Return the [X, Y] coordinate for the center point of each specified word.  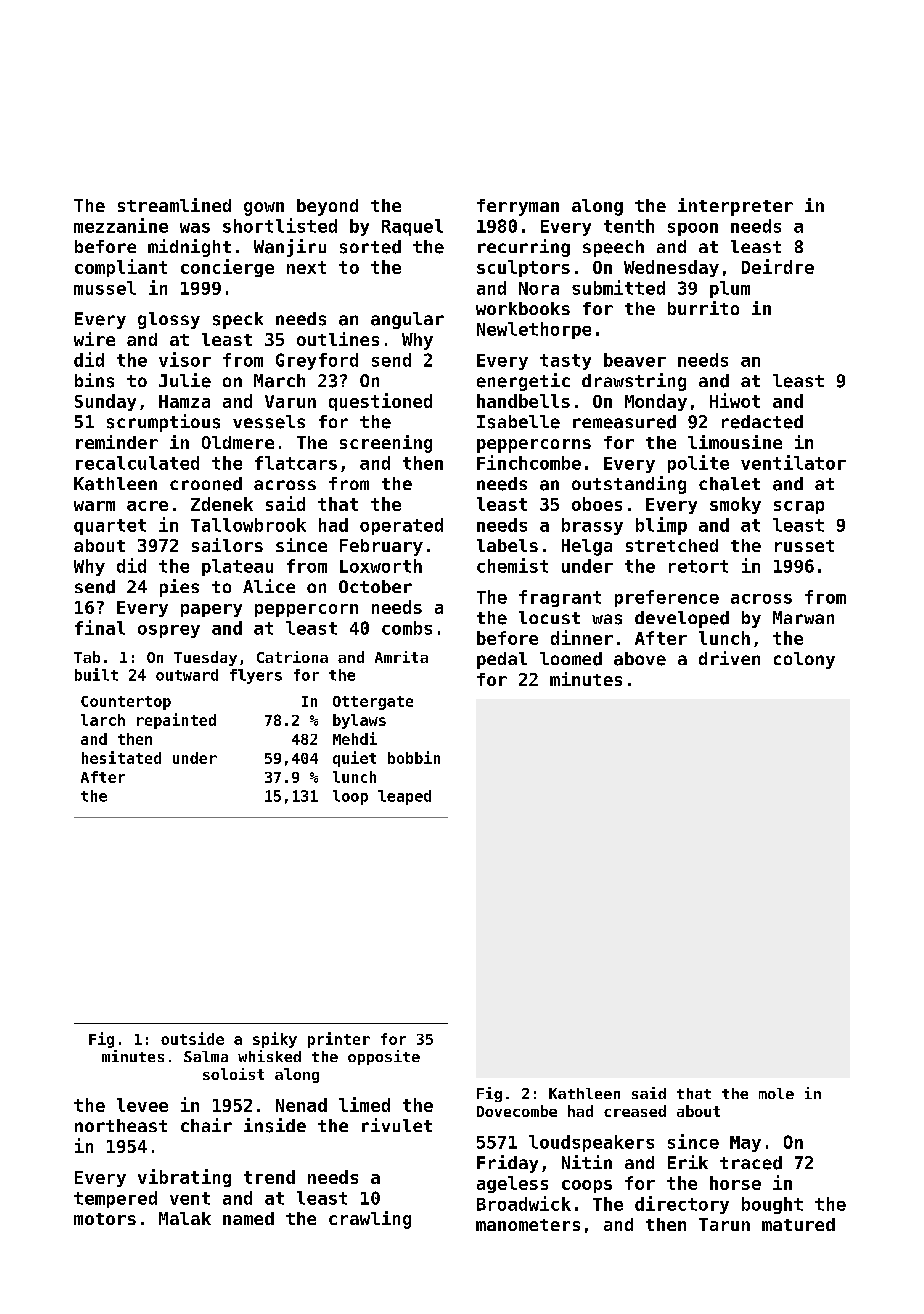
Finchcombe [529, 462]
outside [192, 1038]
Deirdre [778, 266]
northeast [121, 1125]
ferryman [518, 207]
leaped [404, 797]
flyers [256, 676]
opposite [384, 1057]
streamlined [174, 205]
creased [635, 1111]
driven [729, 658]
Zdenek [222, 504]
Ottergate [373, 703]
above [640, 659]
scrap [799, 507]
